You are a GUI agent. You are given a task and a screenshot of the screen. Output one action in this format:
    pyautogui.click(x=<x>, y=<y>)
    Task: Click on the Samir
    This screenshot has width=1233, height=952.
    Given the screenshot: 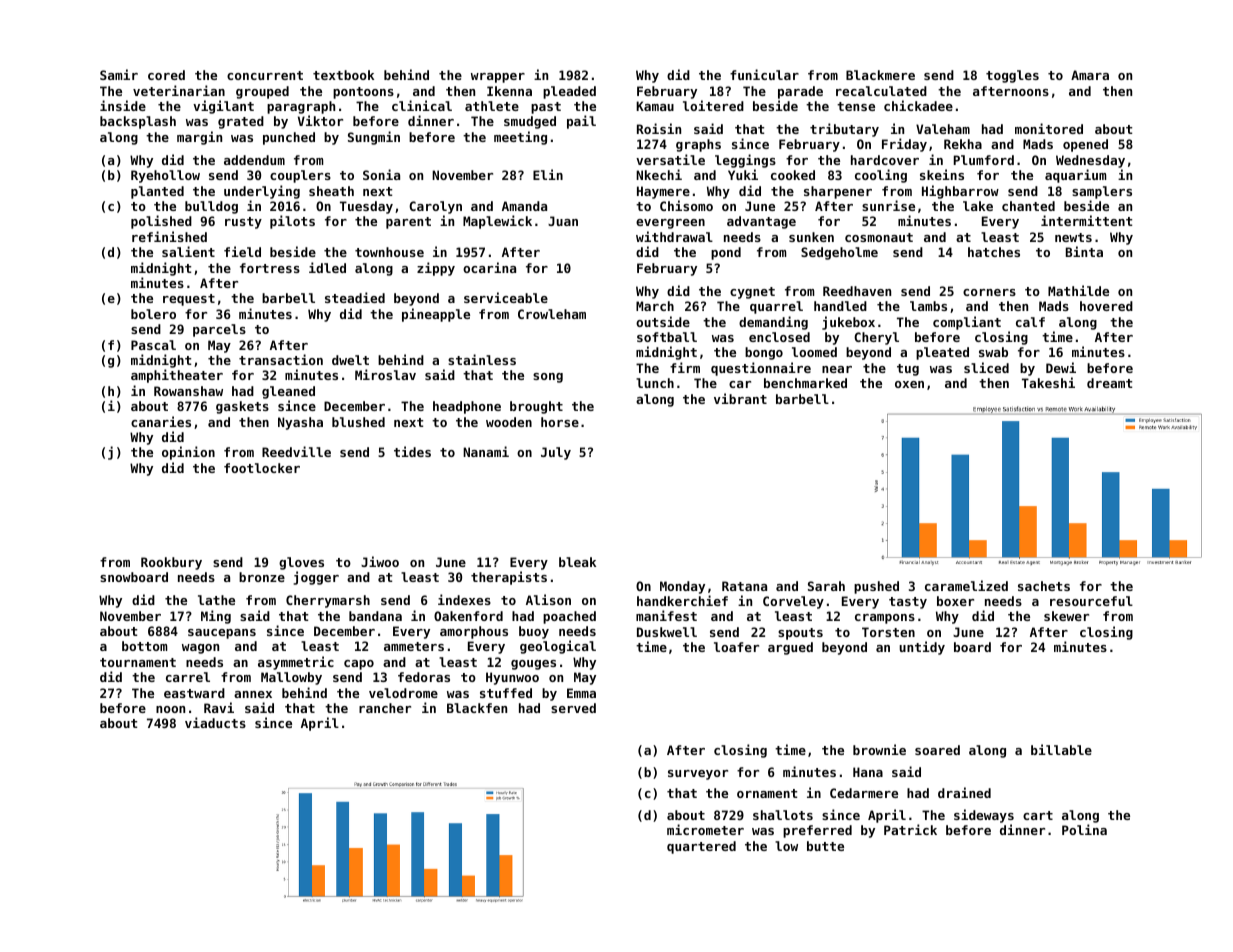 What is the action you would take?
    pyautogui.click(x=119, y=74)
